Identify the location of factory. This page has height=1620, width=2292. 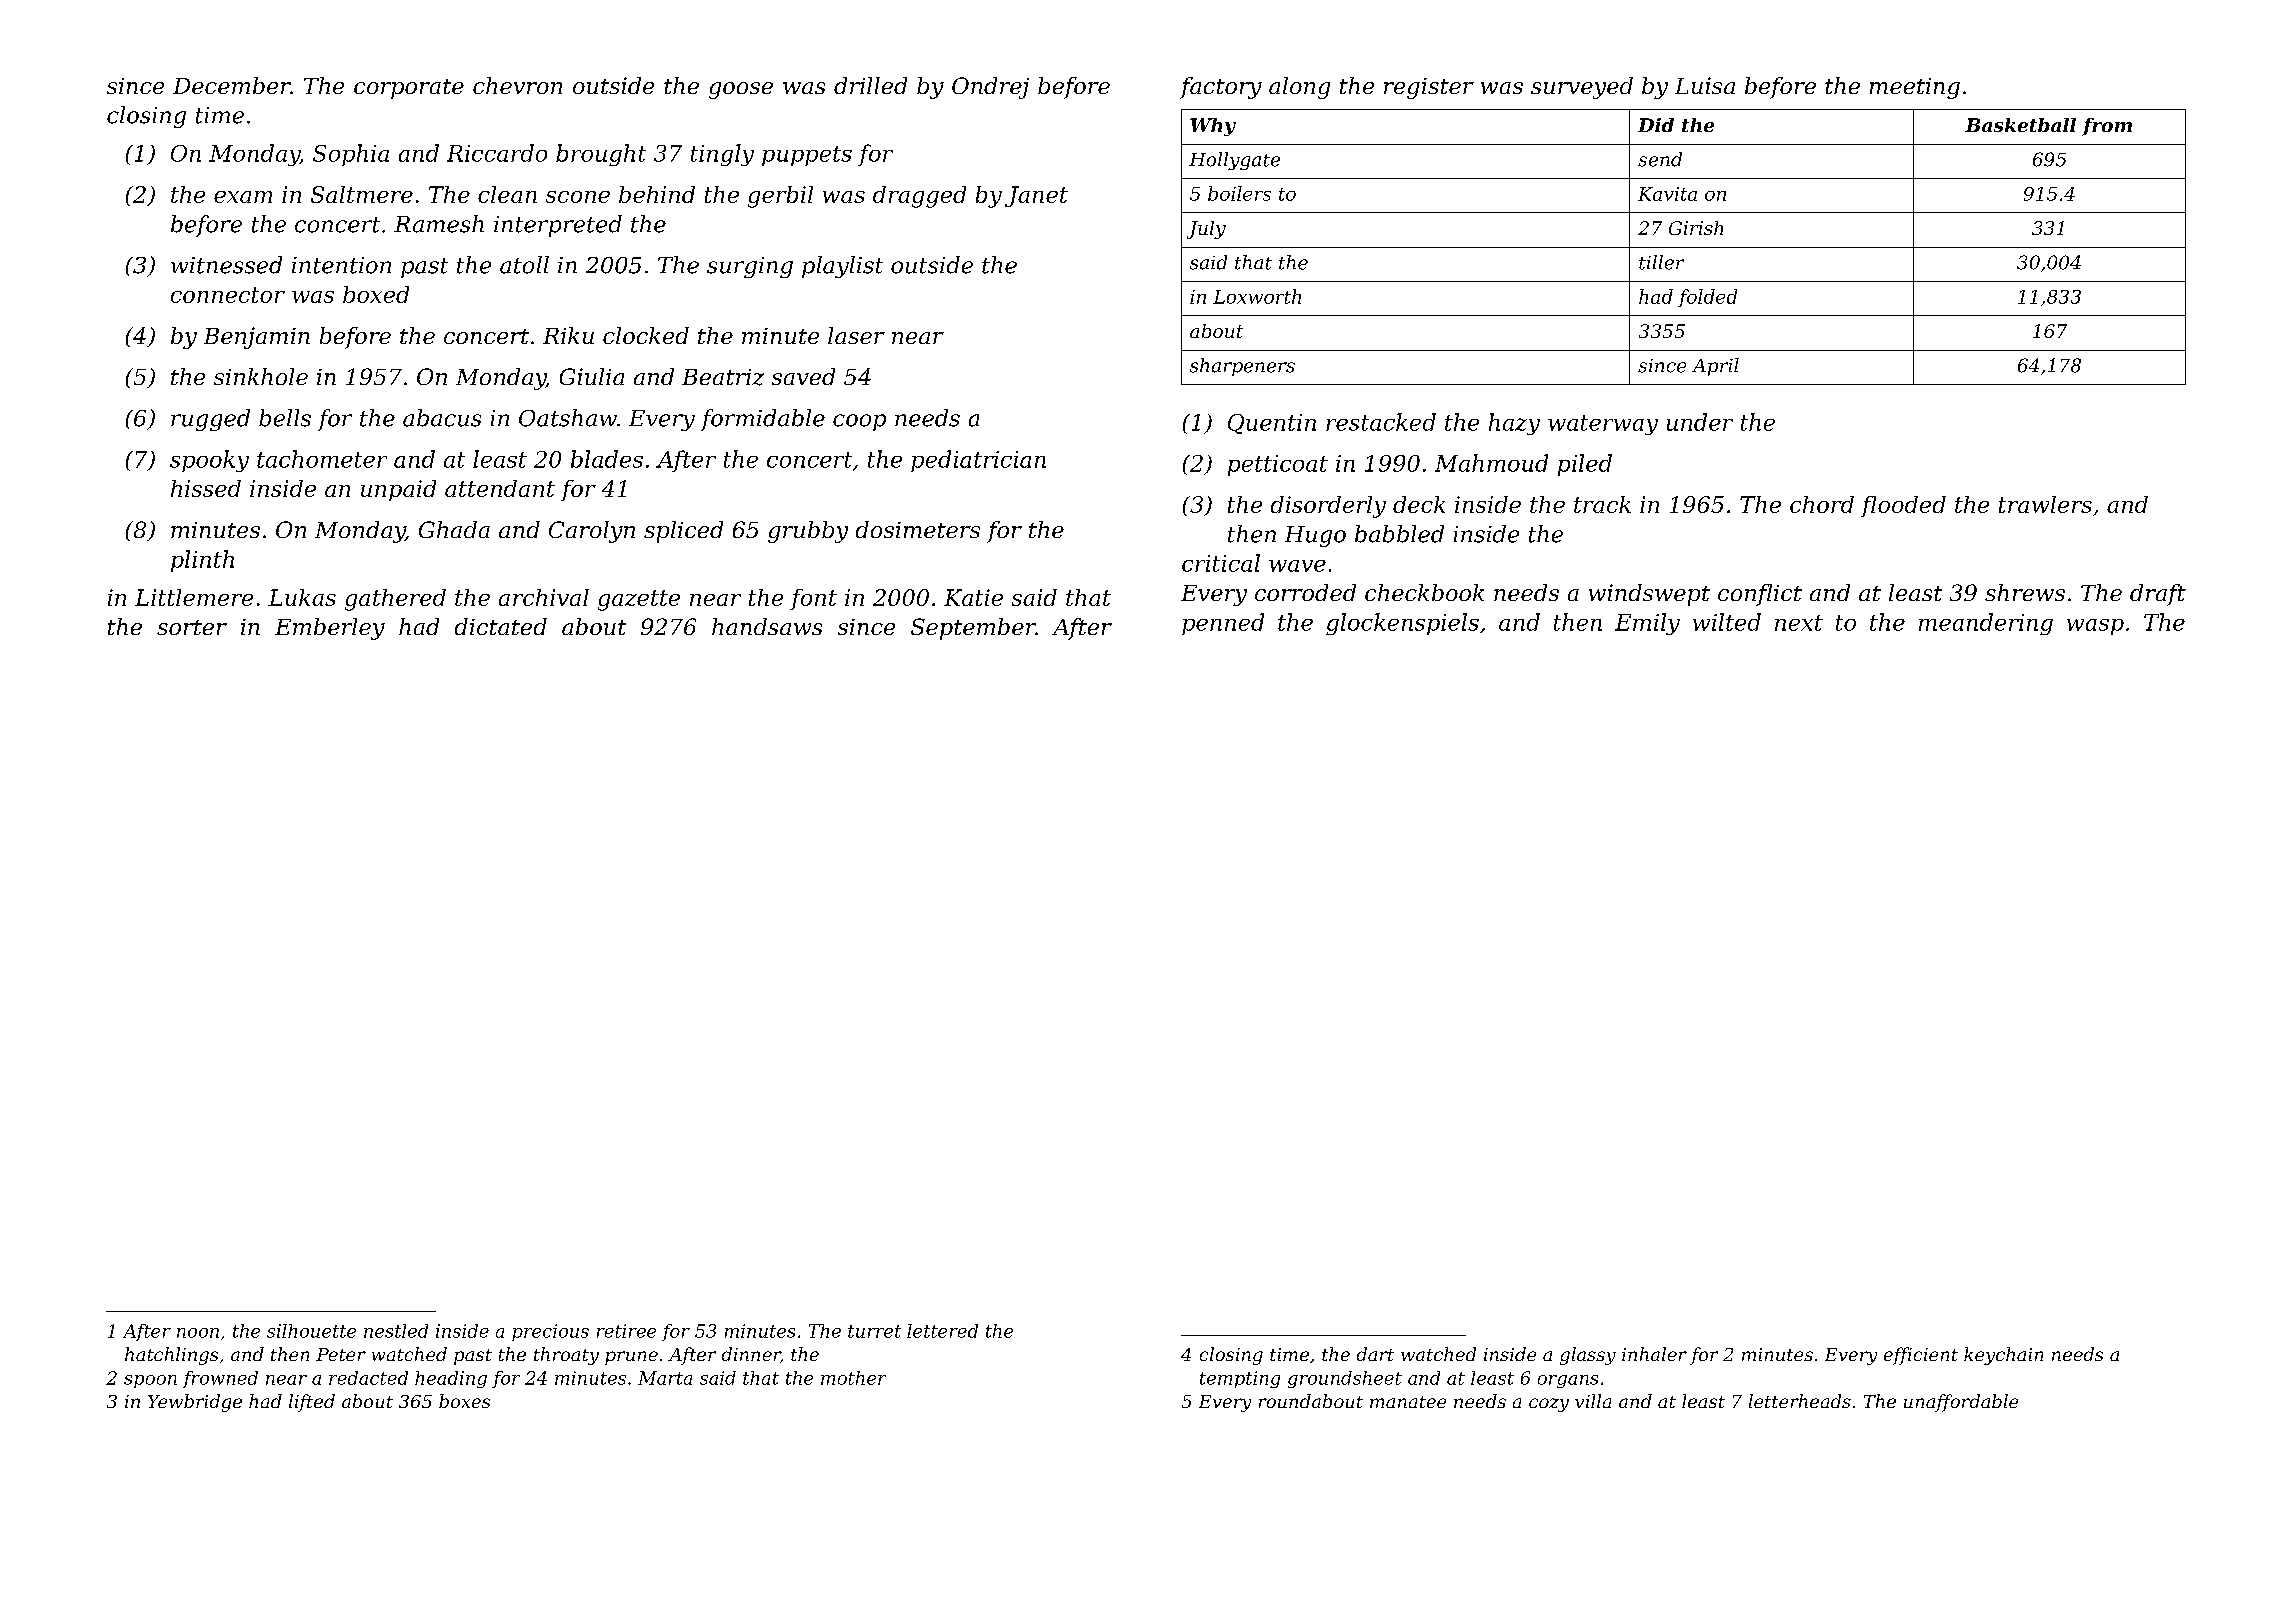
(1221, 88).
